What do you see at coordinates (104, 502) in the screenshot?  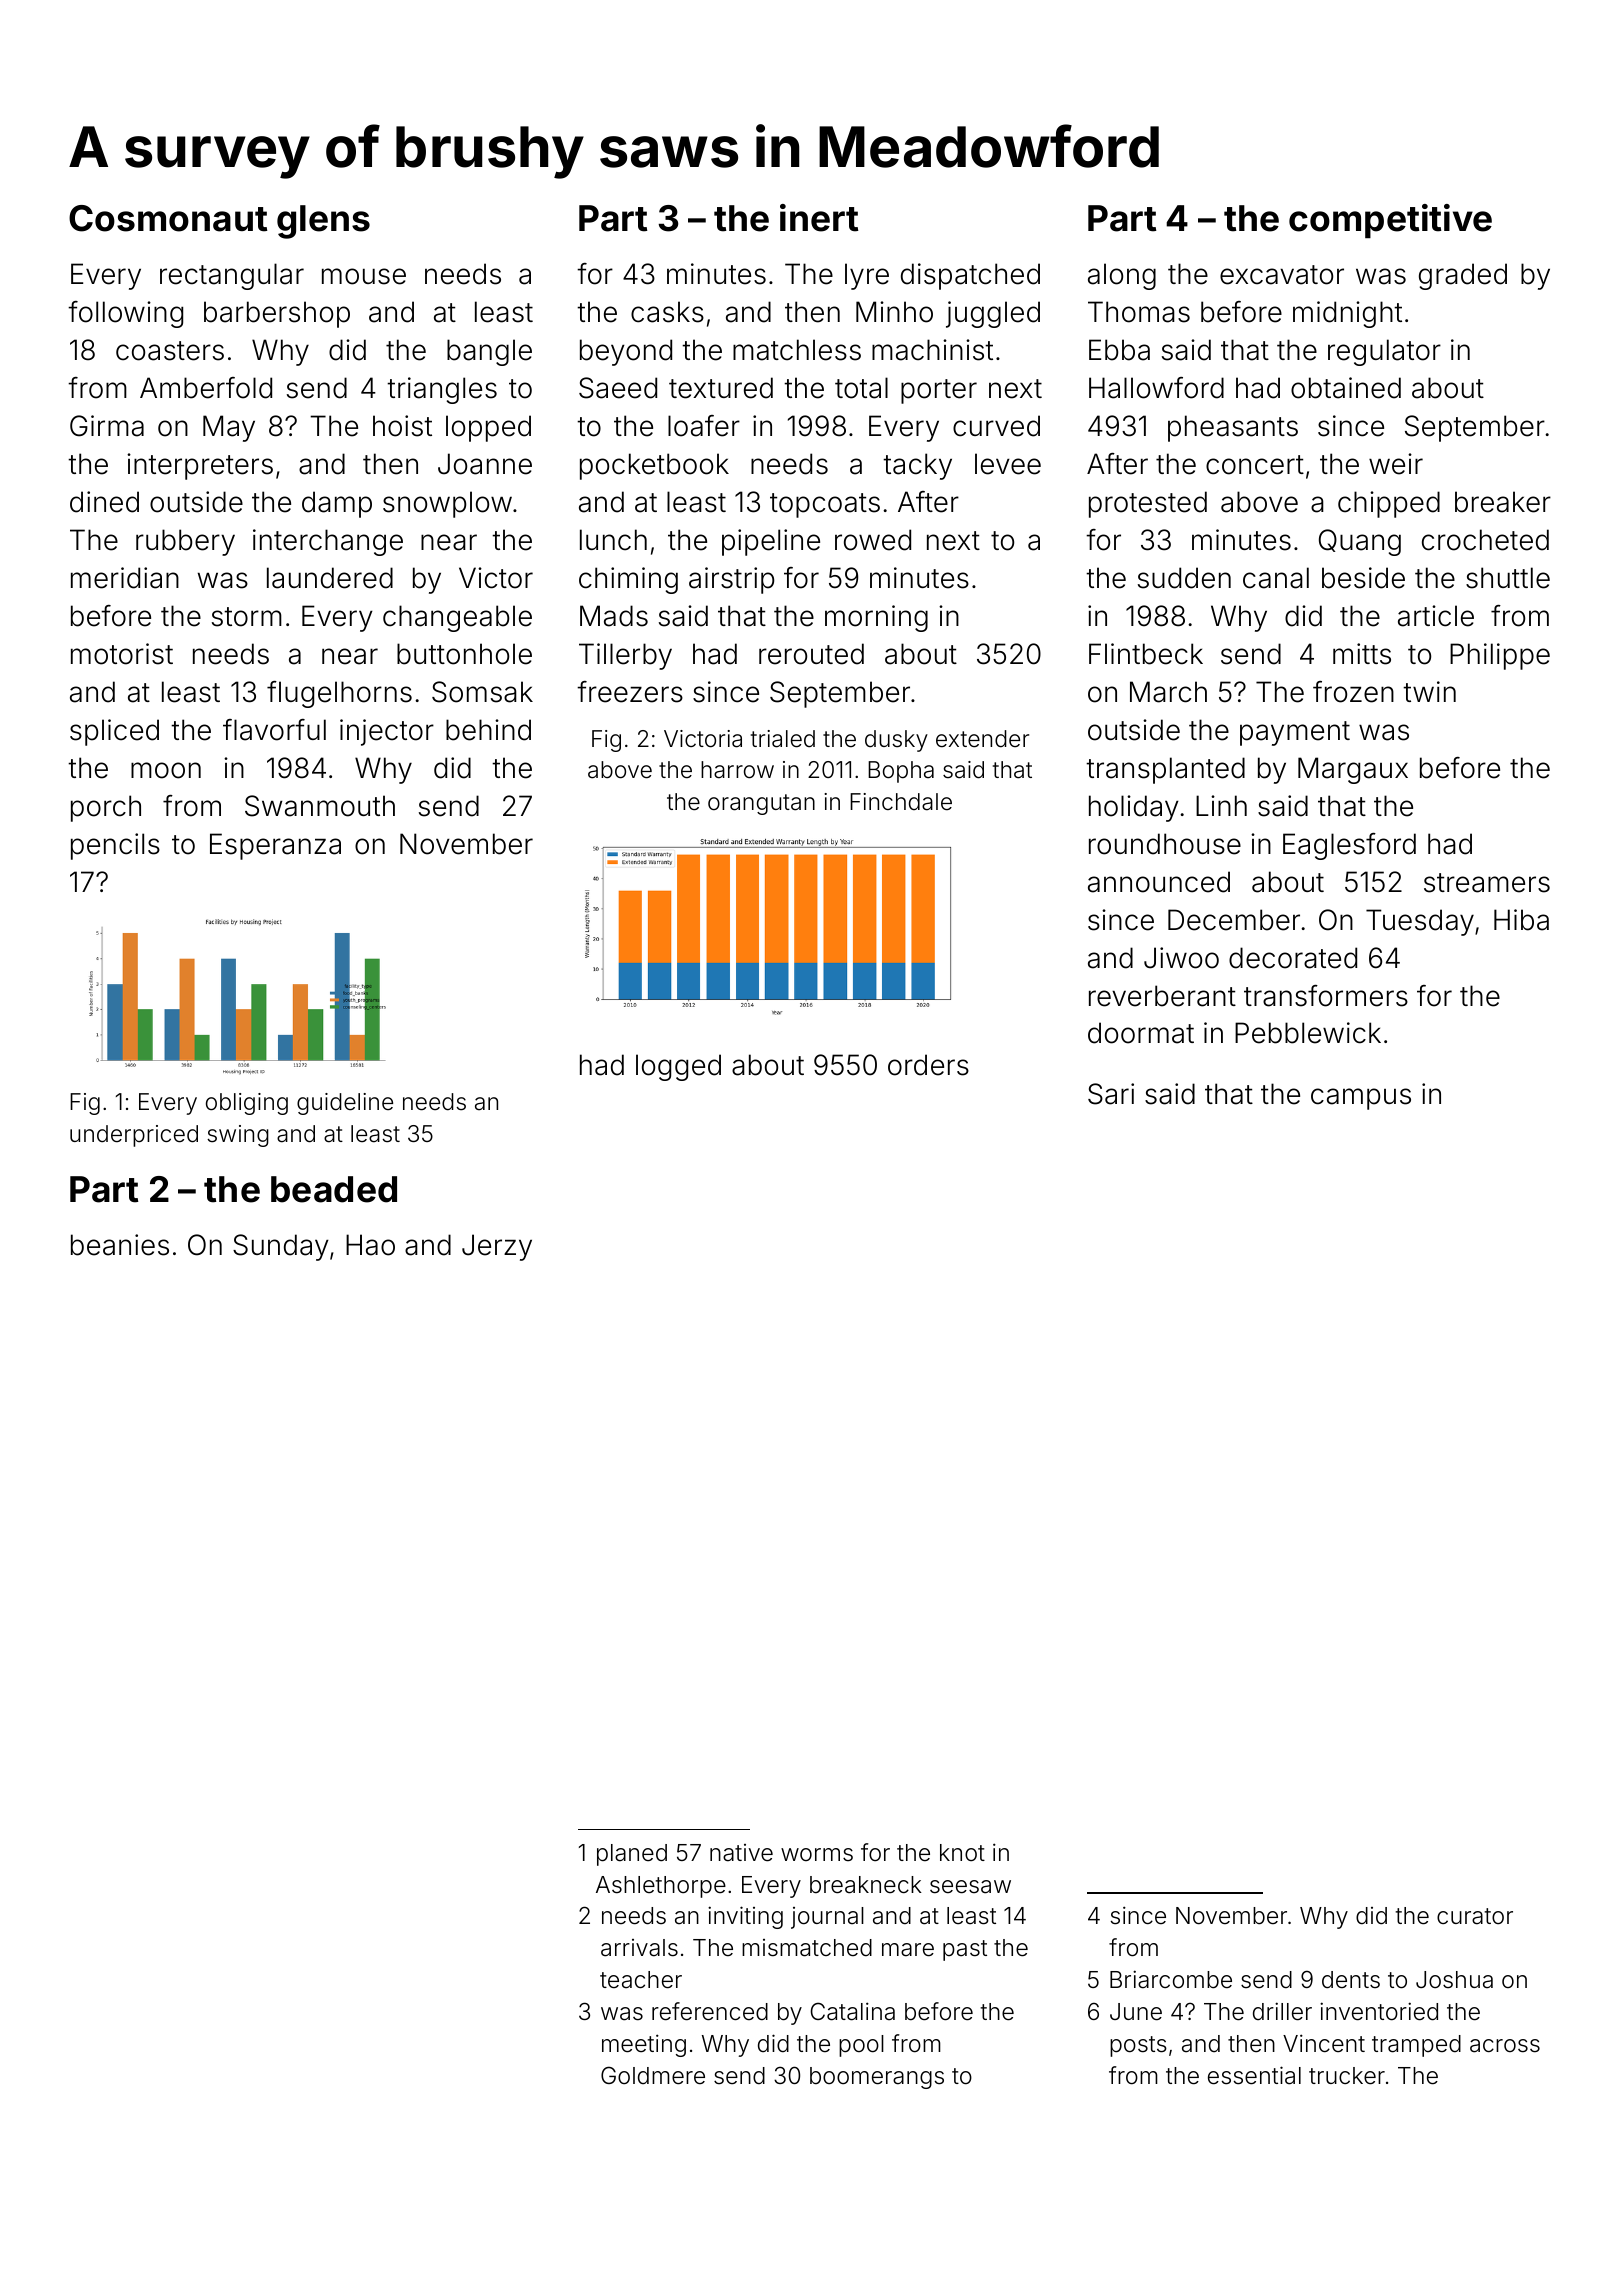 I see `dined` at bounding box center [104, 502].
